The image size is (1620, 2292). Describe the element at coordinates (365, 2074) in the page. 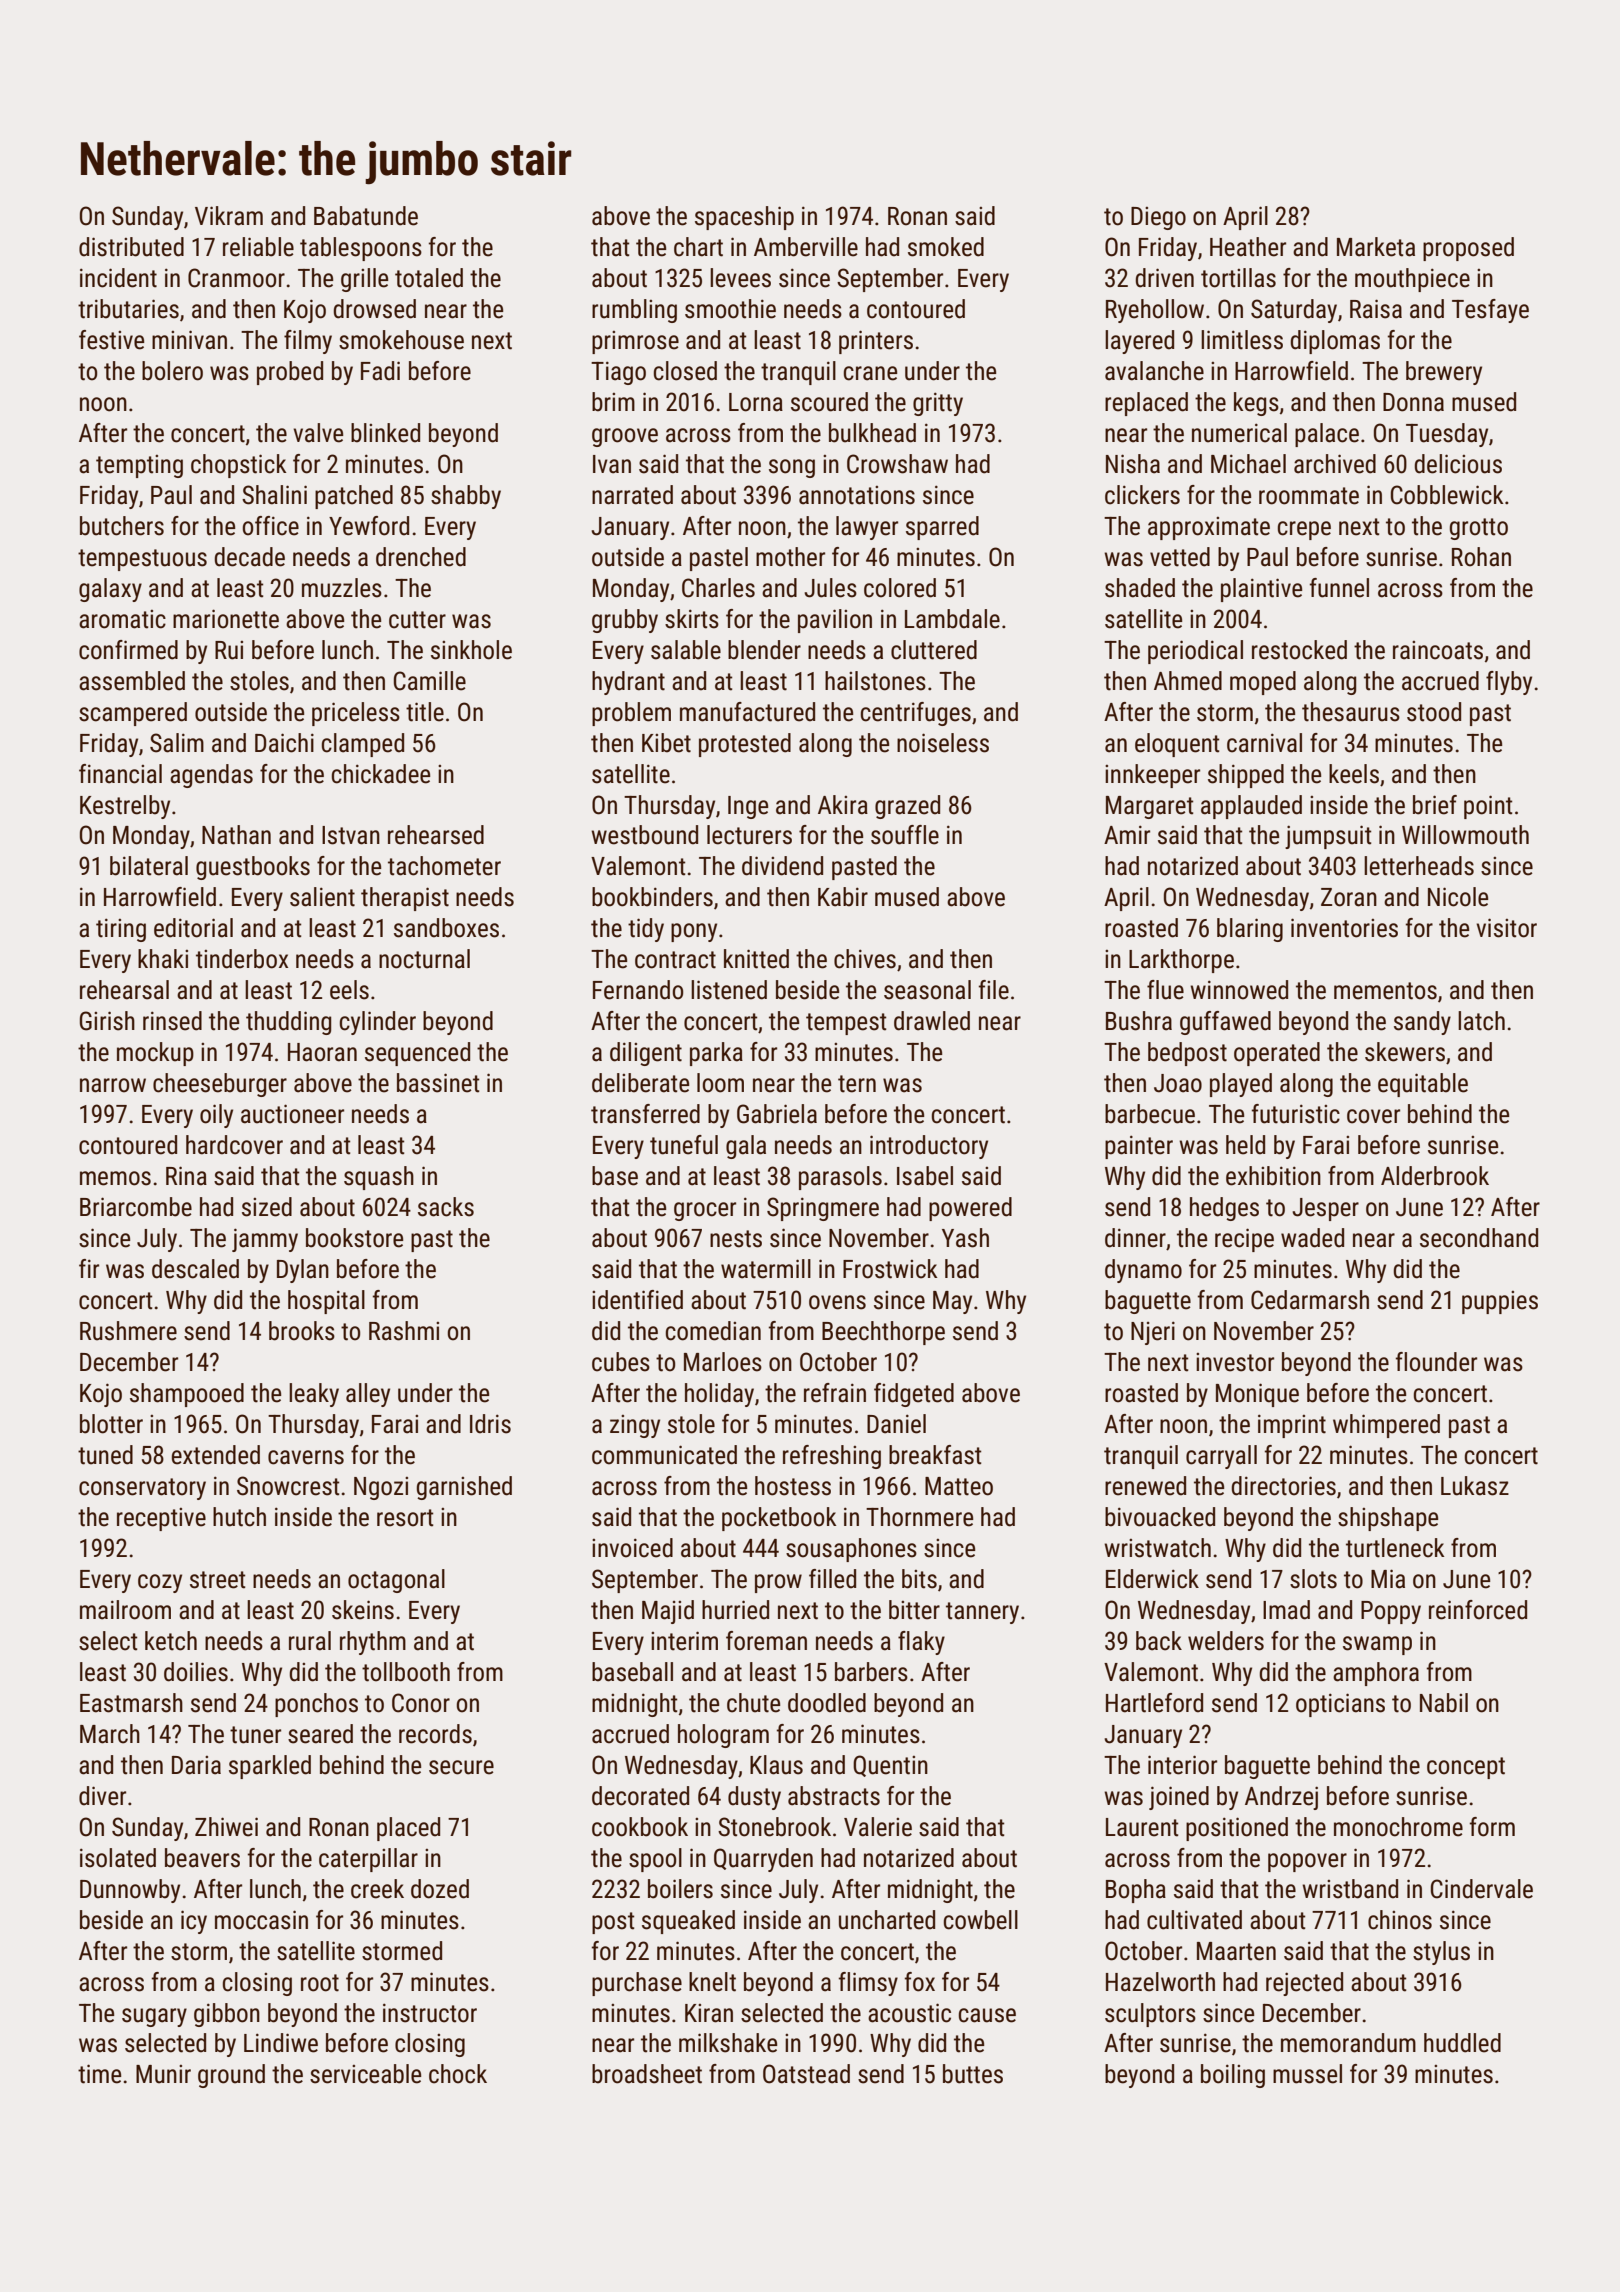

I see `serviceable` at that location.
